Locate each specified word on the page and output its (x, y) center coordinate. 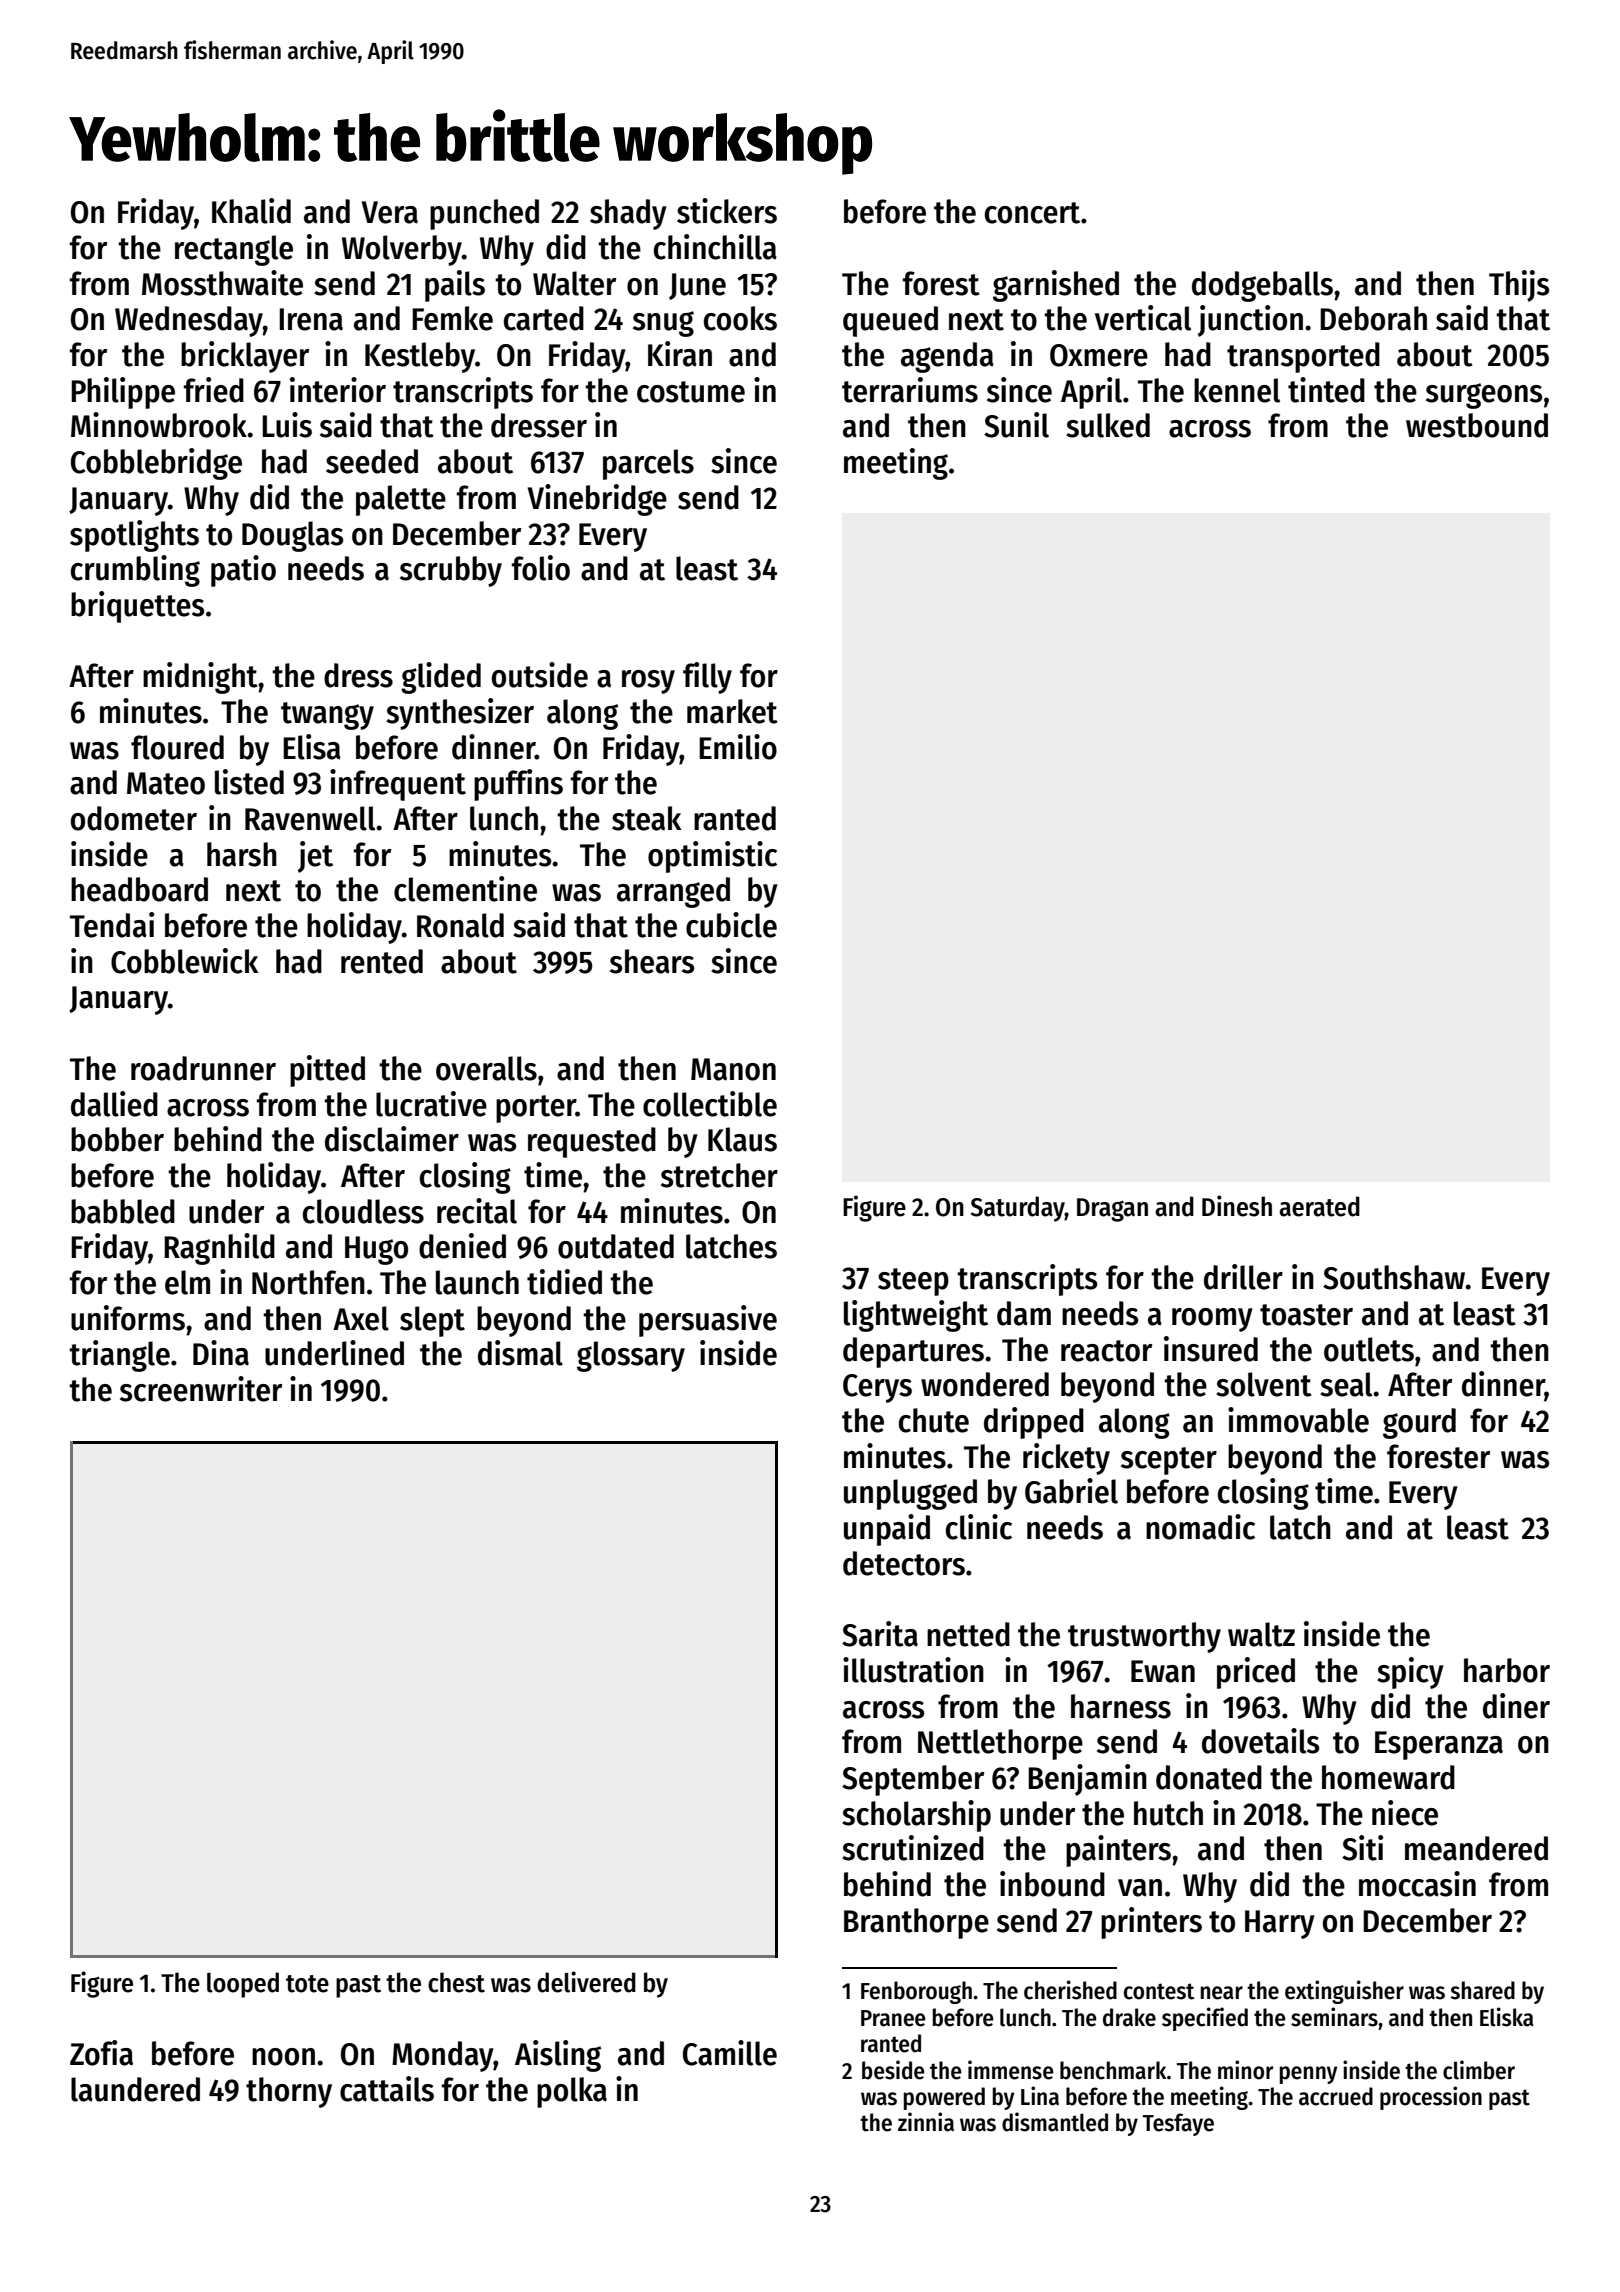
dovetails (1260, 1741)
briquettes (137, 607)
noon (283, 2057)
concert (1032, 213)
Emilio (738, 747)
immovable (1298, 1420)
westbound (1477, 425)
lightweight (916, 1316)
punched (484, 214)
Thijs (1519, 286)
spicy (1410, 1673)
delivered (586, 1982)
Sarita (880, 1634)
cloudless (363, 1211)
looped (243, 1985)
